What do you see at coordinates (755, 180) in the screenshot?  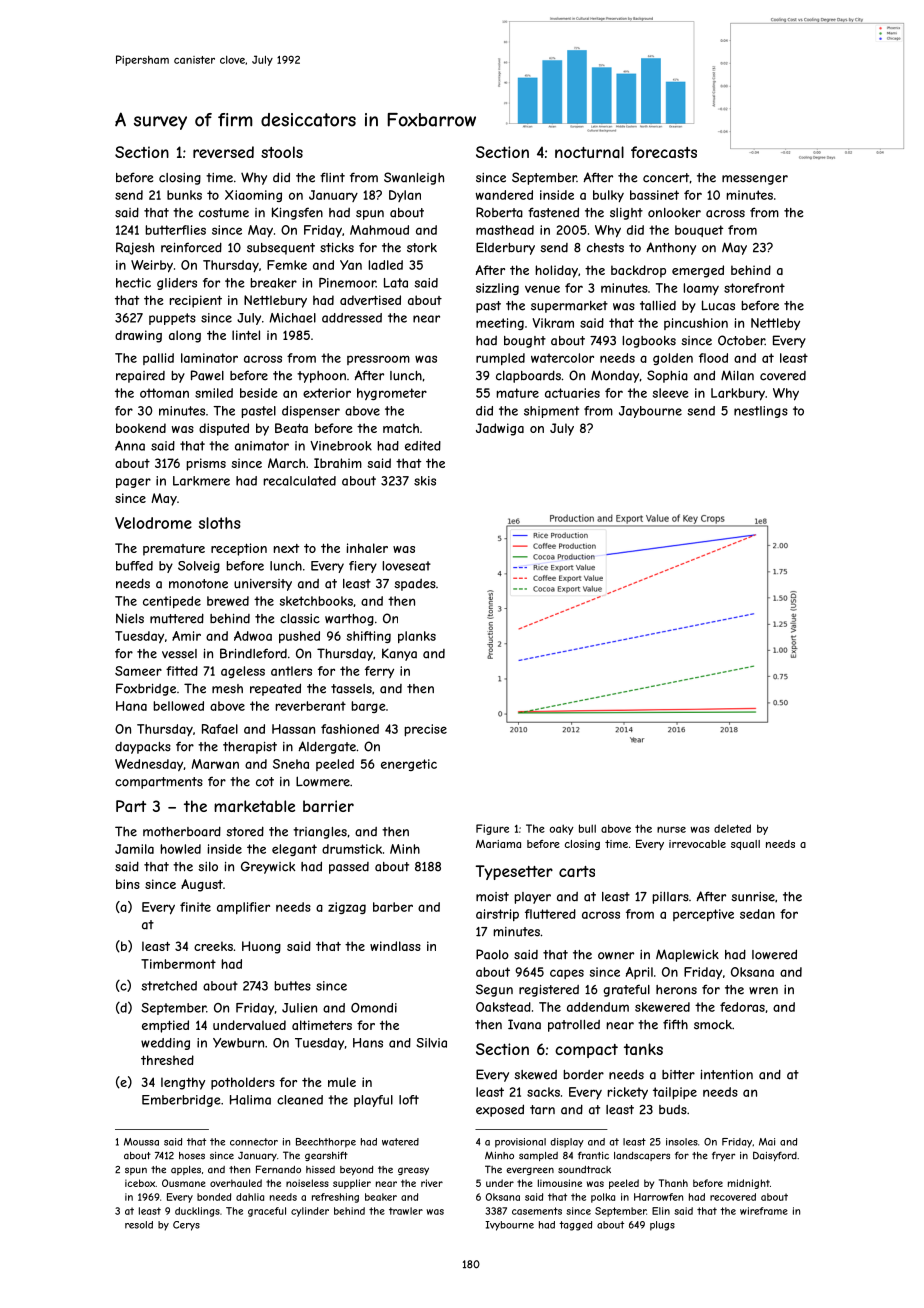 I see `messenger` at bounding box center [755, 180].
